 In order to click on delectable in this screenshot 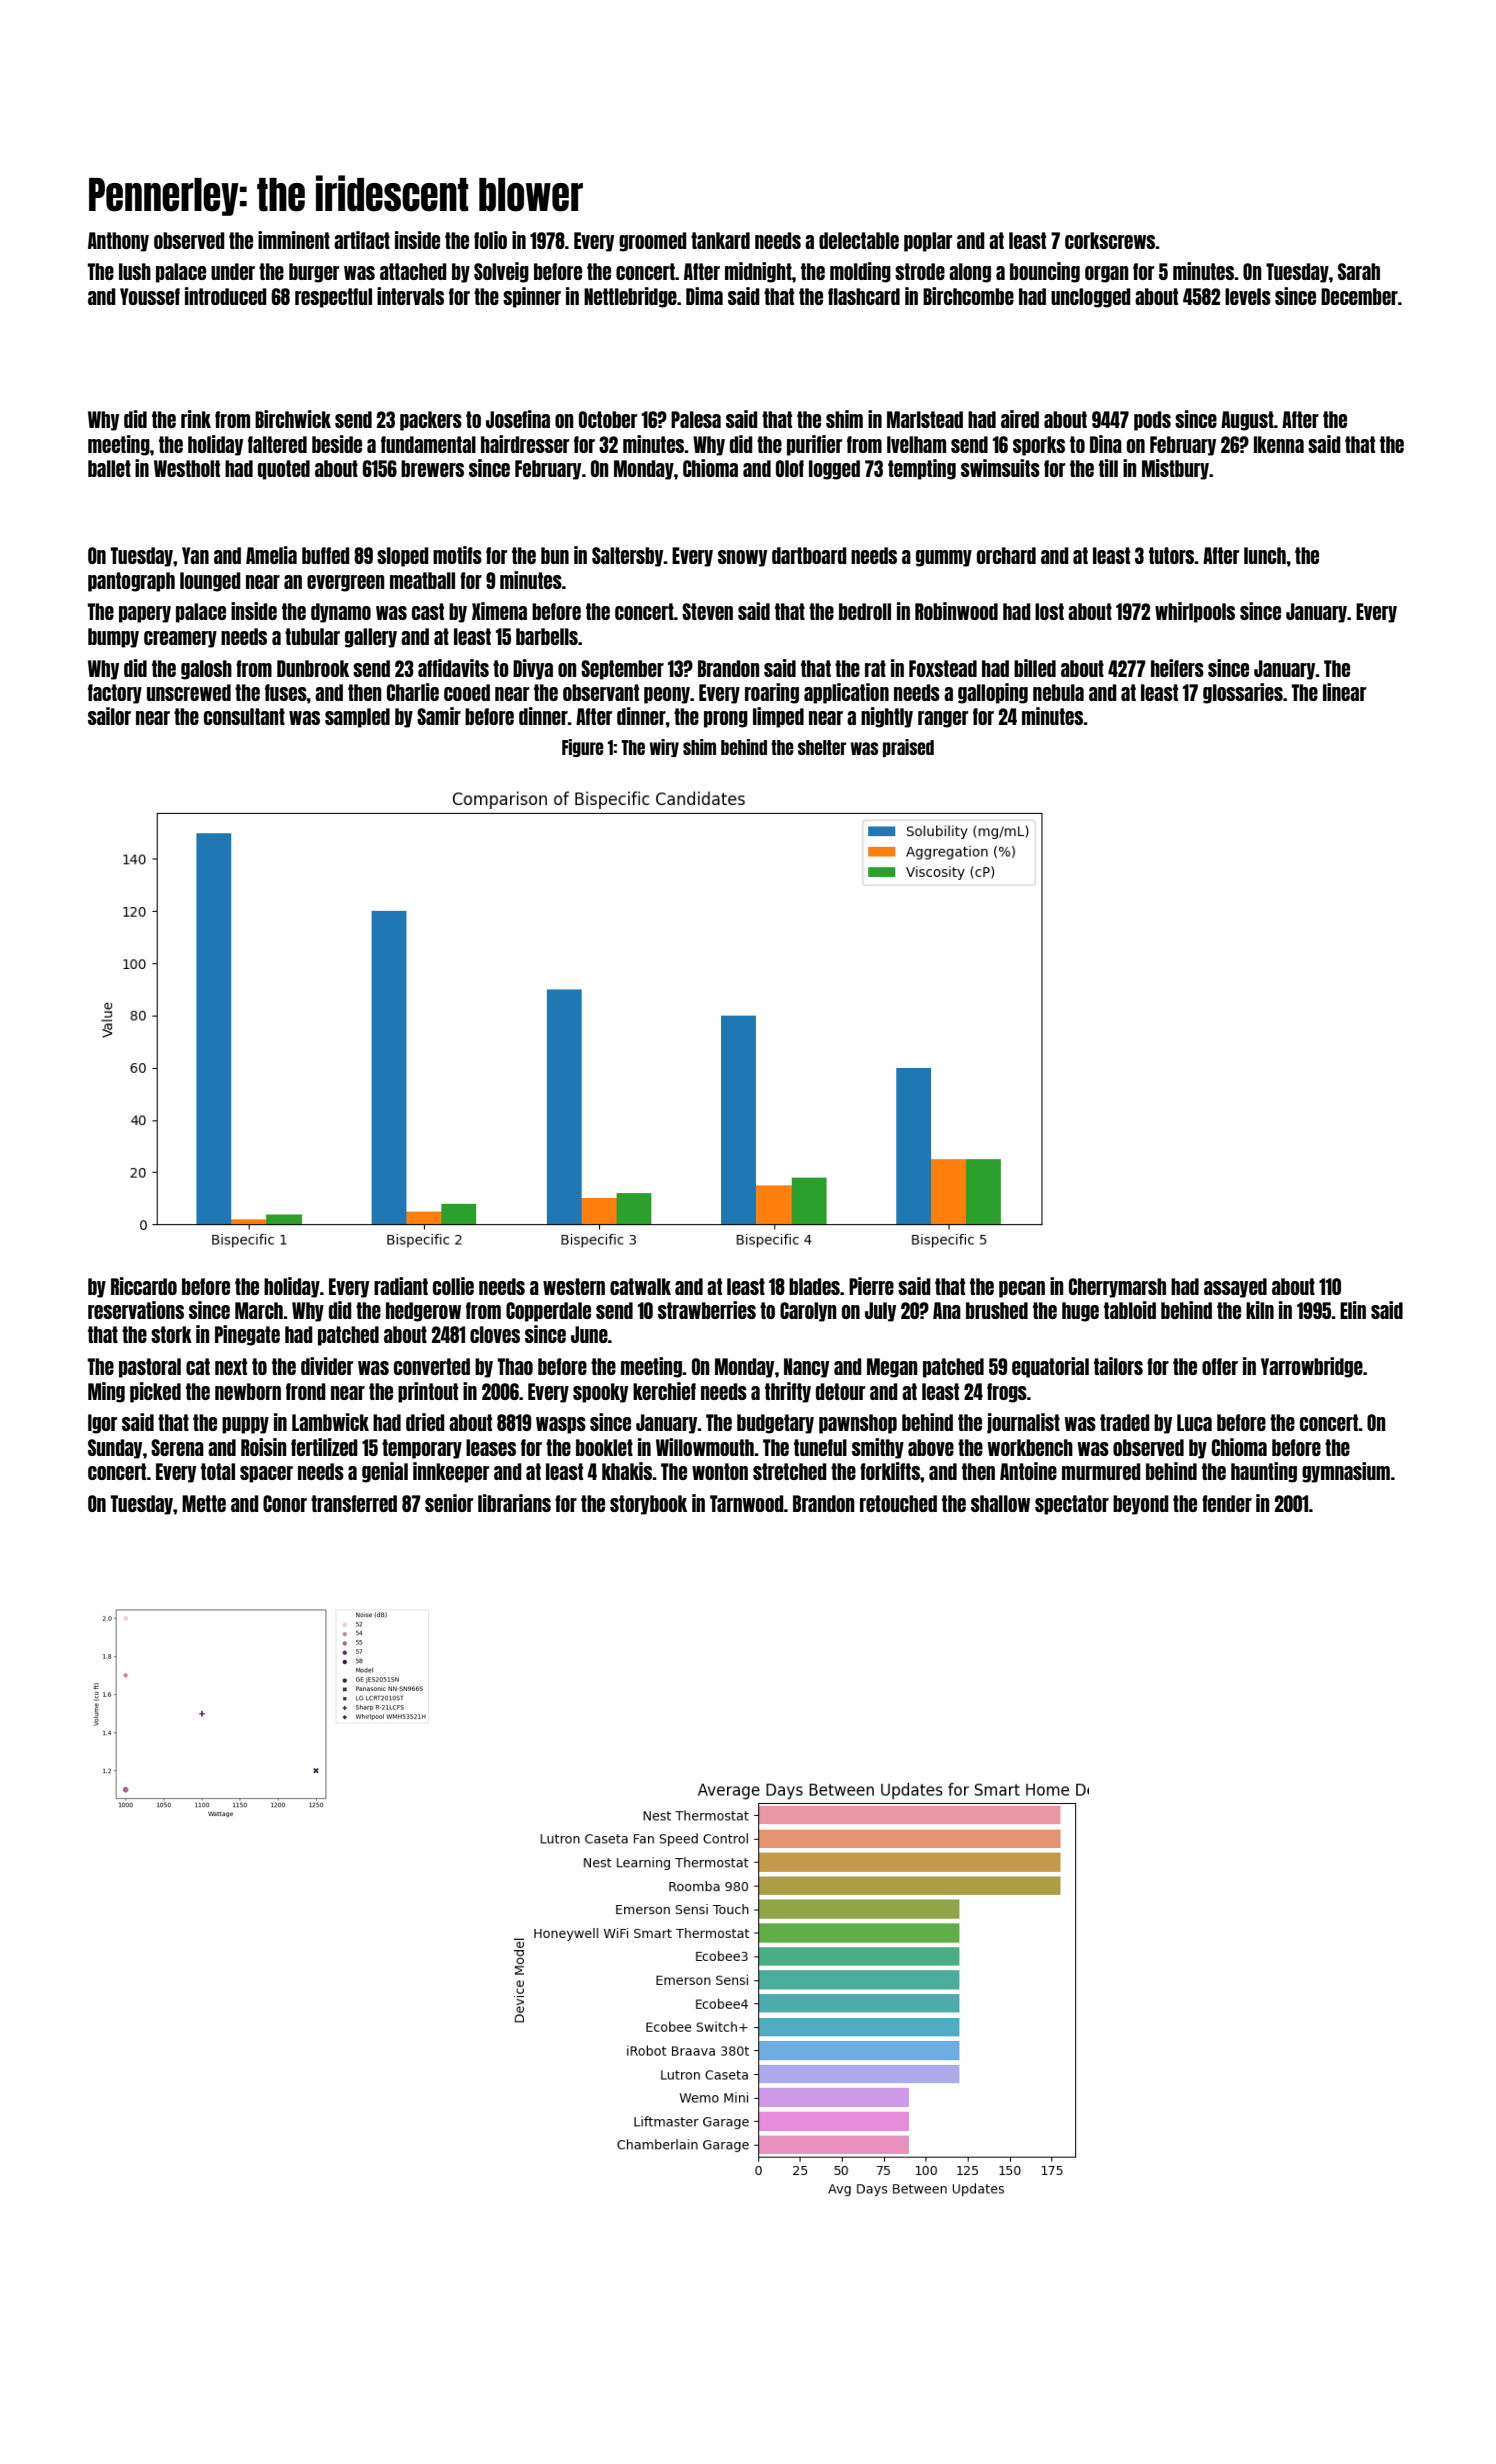, I will do `click(859, 240)`.
